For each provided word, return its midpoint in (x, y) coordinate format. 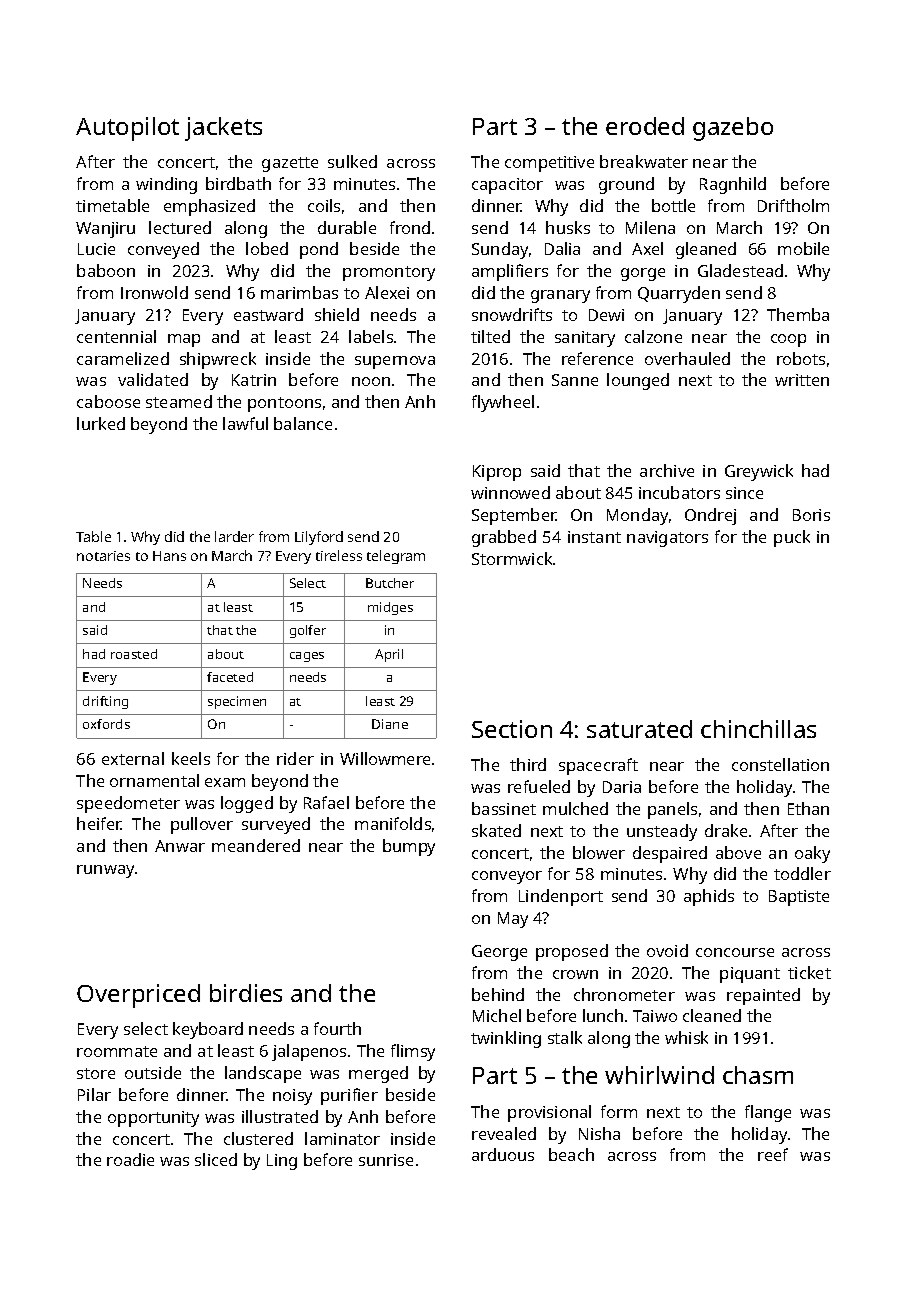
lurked (101, 423)
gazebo (733, 129)
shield (337, 314)
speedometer (128, 804)
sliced (216, 1159)
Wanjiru (105, 230)
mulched (575, 808)
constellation (780, 764)
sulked (352, 161)
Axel (647, 248)
